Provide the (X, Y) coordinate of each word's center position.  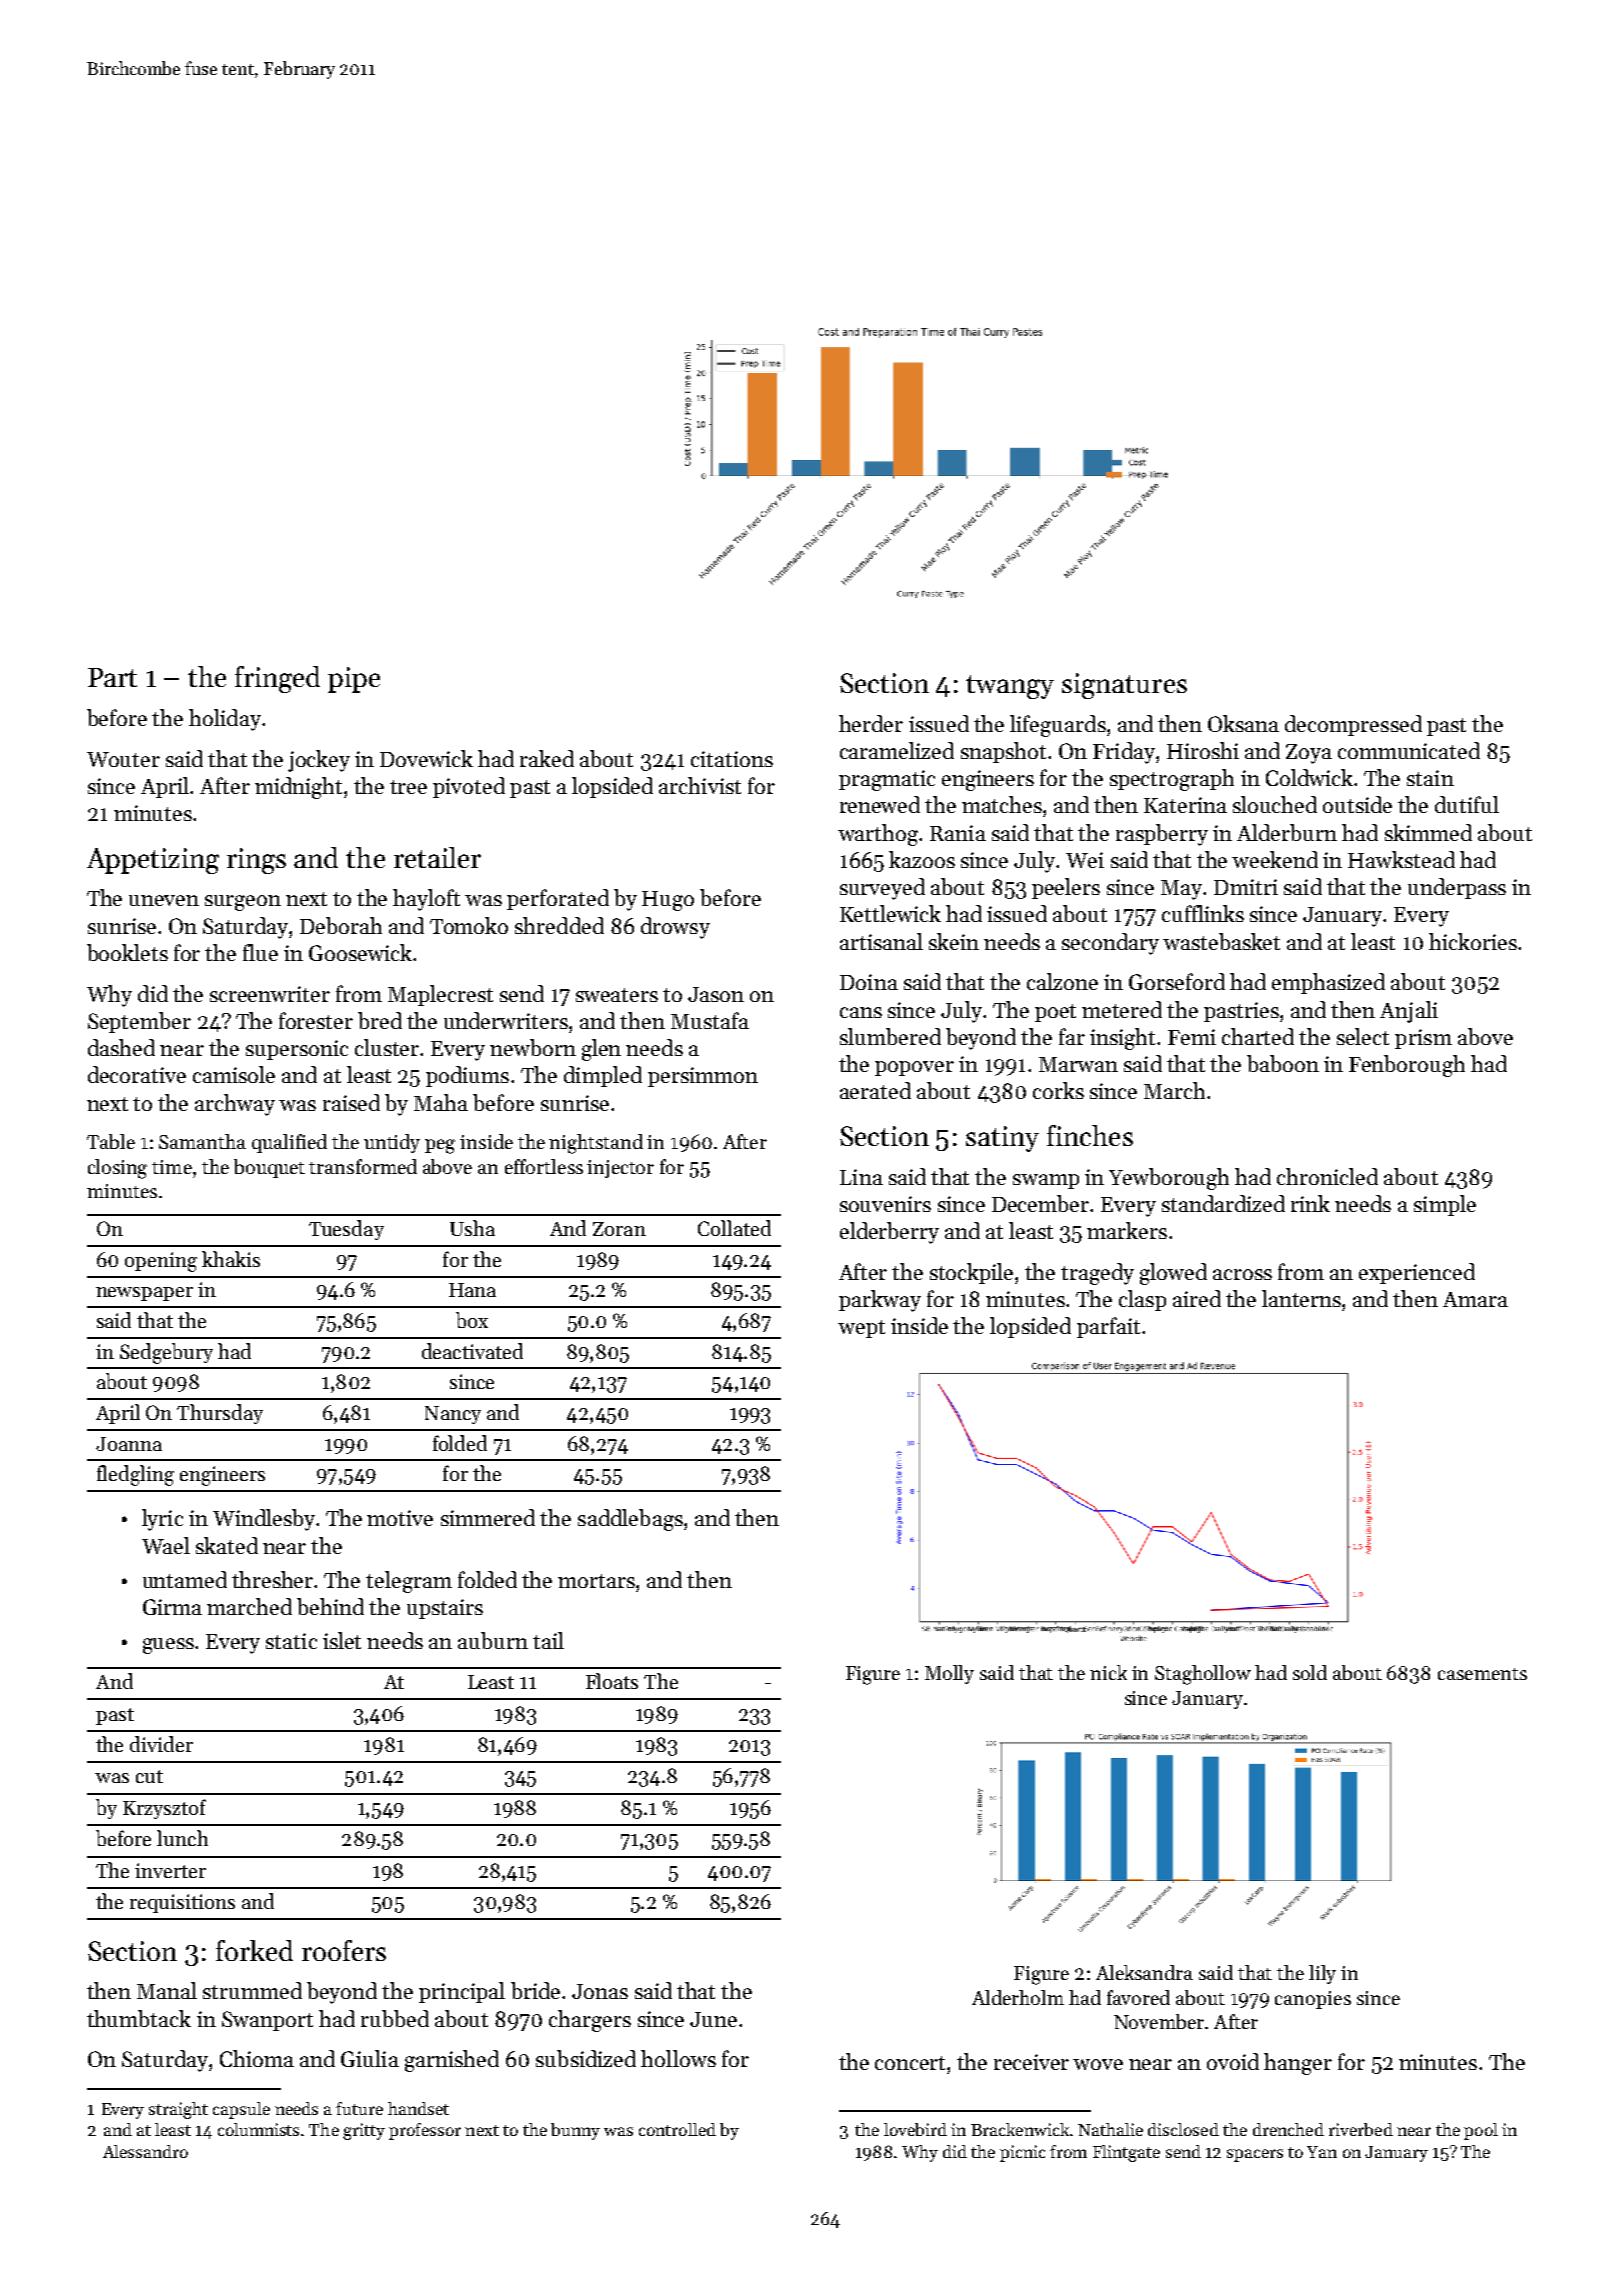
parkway (880, 1301)
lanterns (1301, 1298)
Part (112, 677)
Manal (167, 1990)
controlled (677, 2129)
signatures (1124, 686)
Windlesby (264, 1520)
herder (871, 723)
